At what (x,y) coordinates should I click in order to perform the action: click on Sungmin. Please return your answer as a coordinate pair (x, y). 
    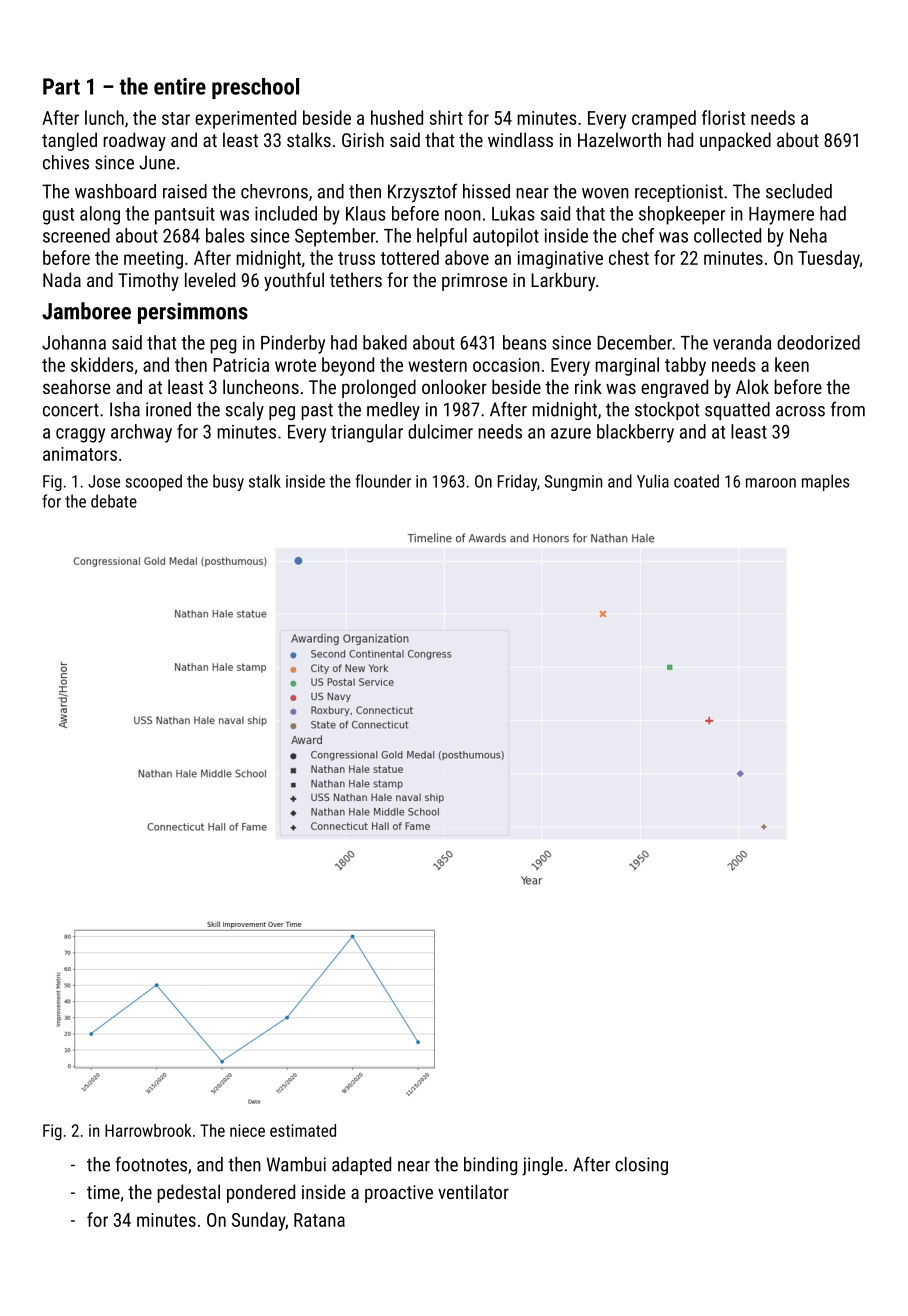
    Looking at the image, I should click on (573, 483).
